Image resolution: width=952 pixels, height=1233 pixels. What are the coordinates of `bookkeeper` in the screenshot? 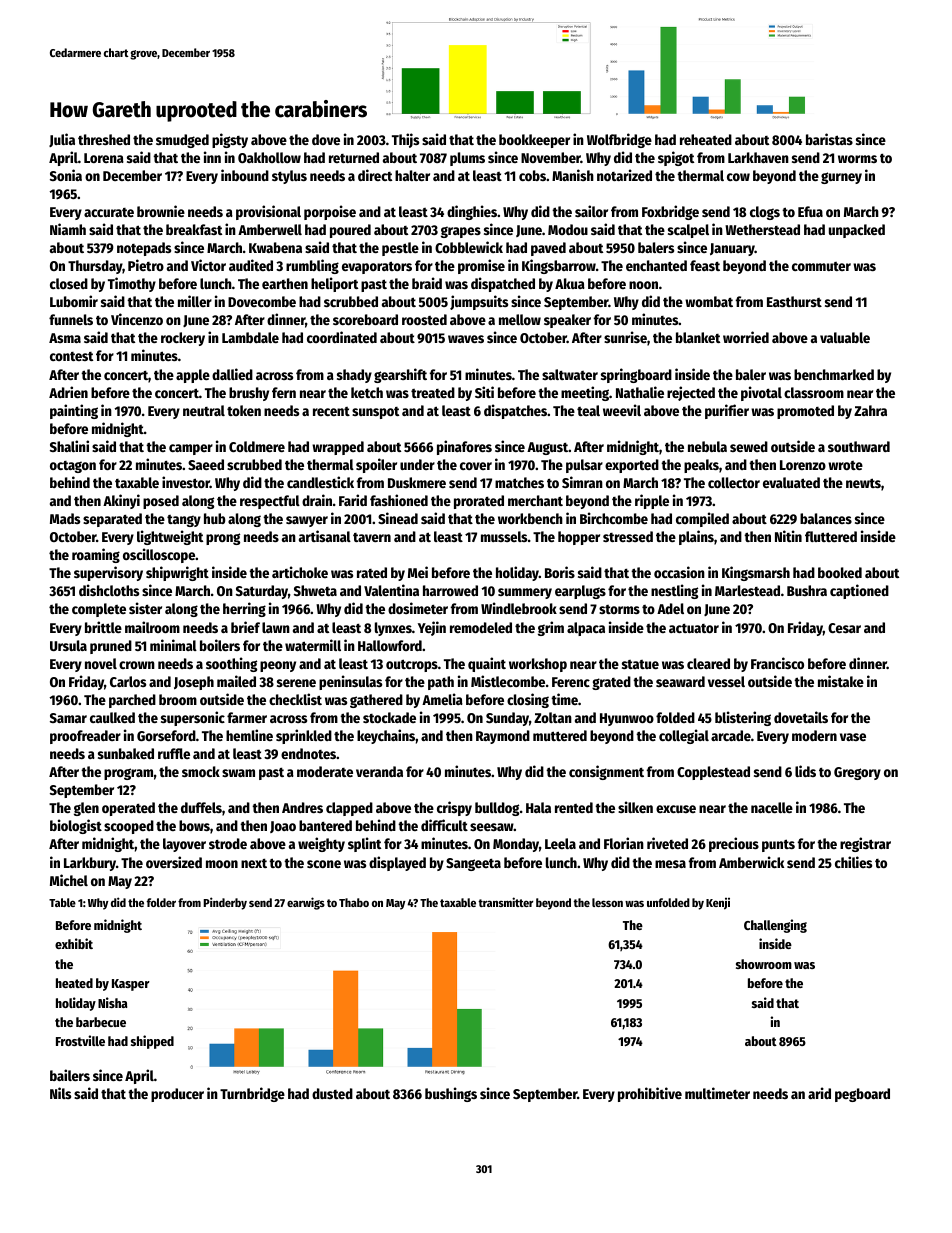 It's located at (534, 141).
